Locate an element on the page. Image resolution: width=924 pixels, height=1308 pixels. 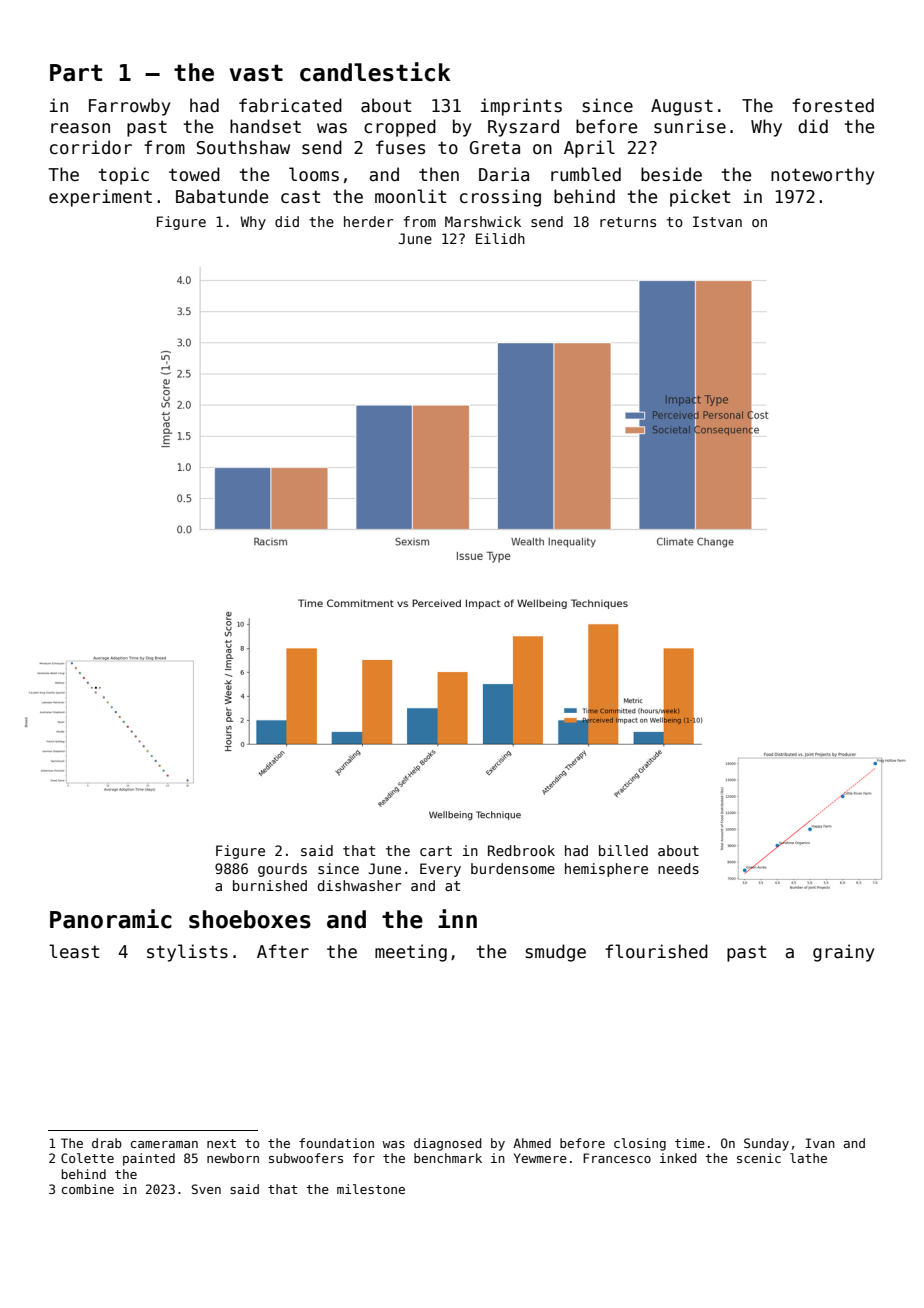
Eilidh is located at coordinates (500, 238).
